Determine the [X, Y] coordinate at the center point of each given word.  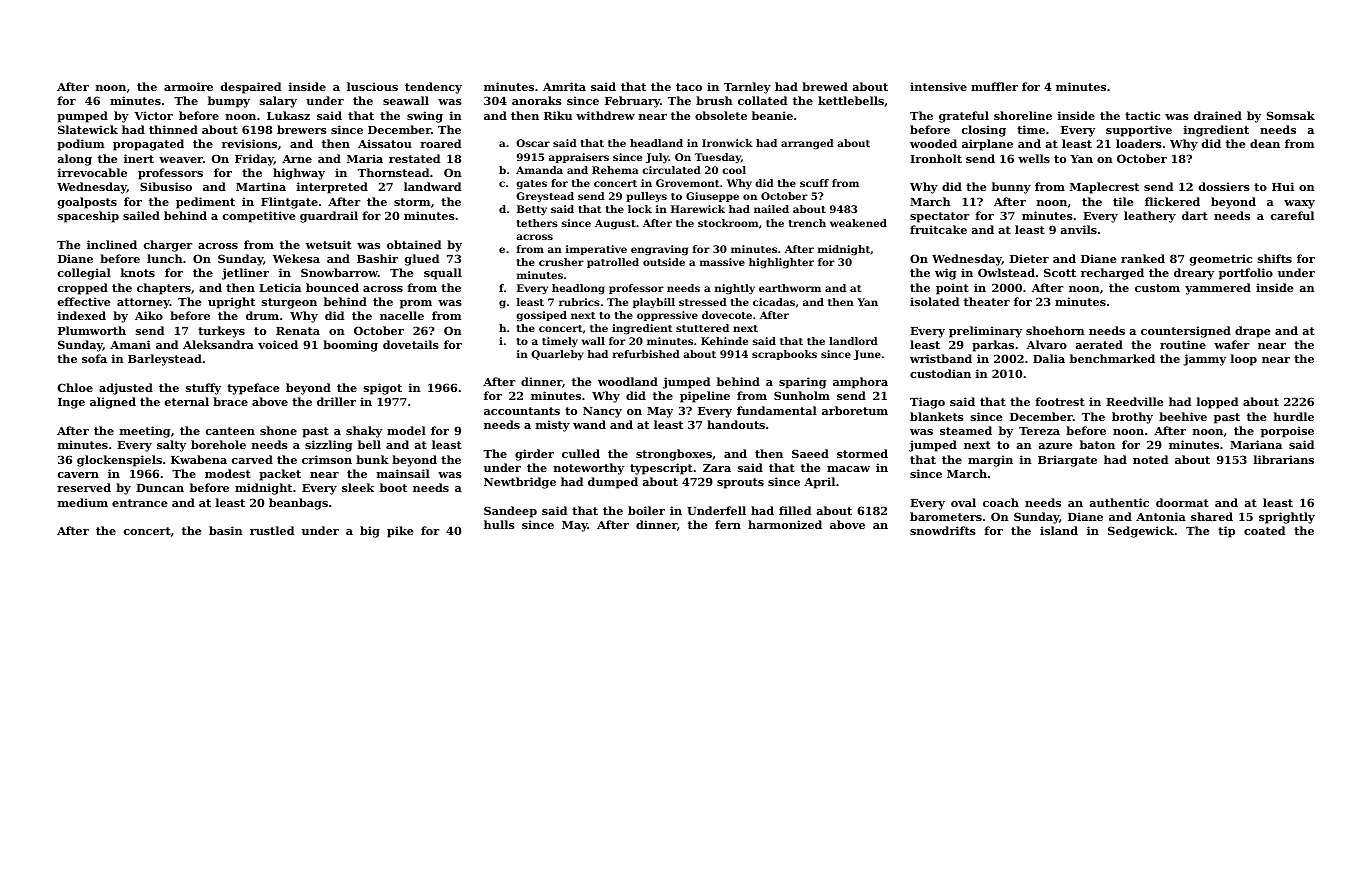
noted [1150, 459]
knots [137, 272]
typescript [661, 469]
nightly [735, 289]
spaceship [88, 217]
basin [226, 530]
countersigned [1186, 332]
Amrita [564, 86]
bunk [372, 459]
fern [728, 524]
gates [531, 185]
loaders [1139, 143]
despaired [251, 88]
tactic [1142, 115]
